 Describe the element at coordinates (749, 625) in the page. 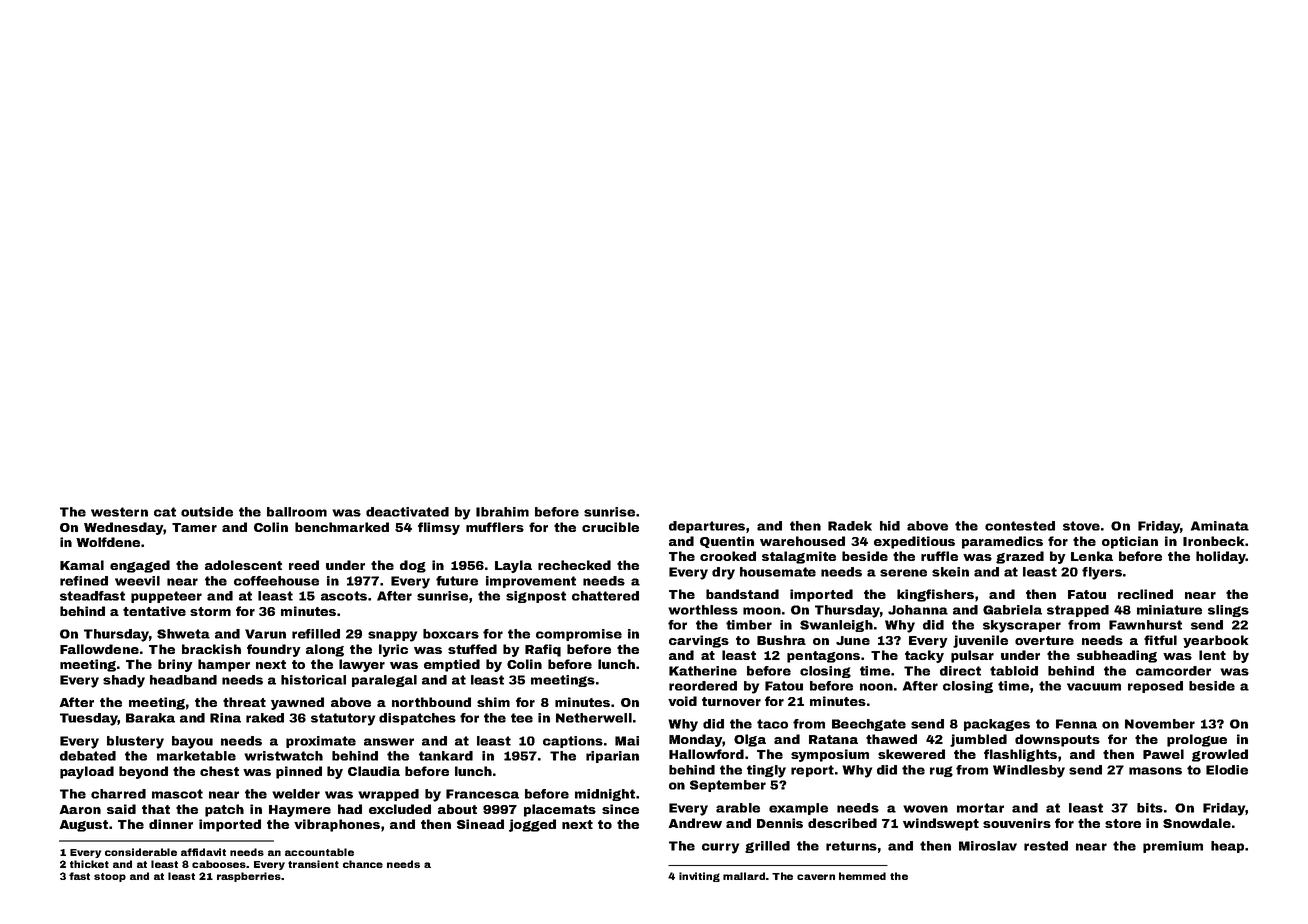

I see `timber` at that location.
